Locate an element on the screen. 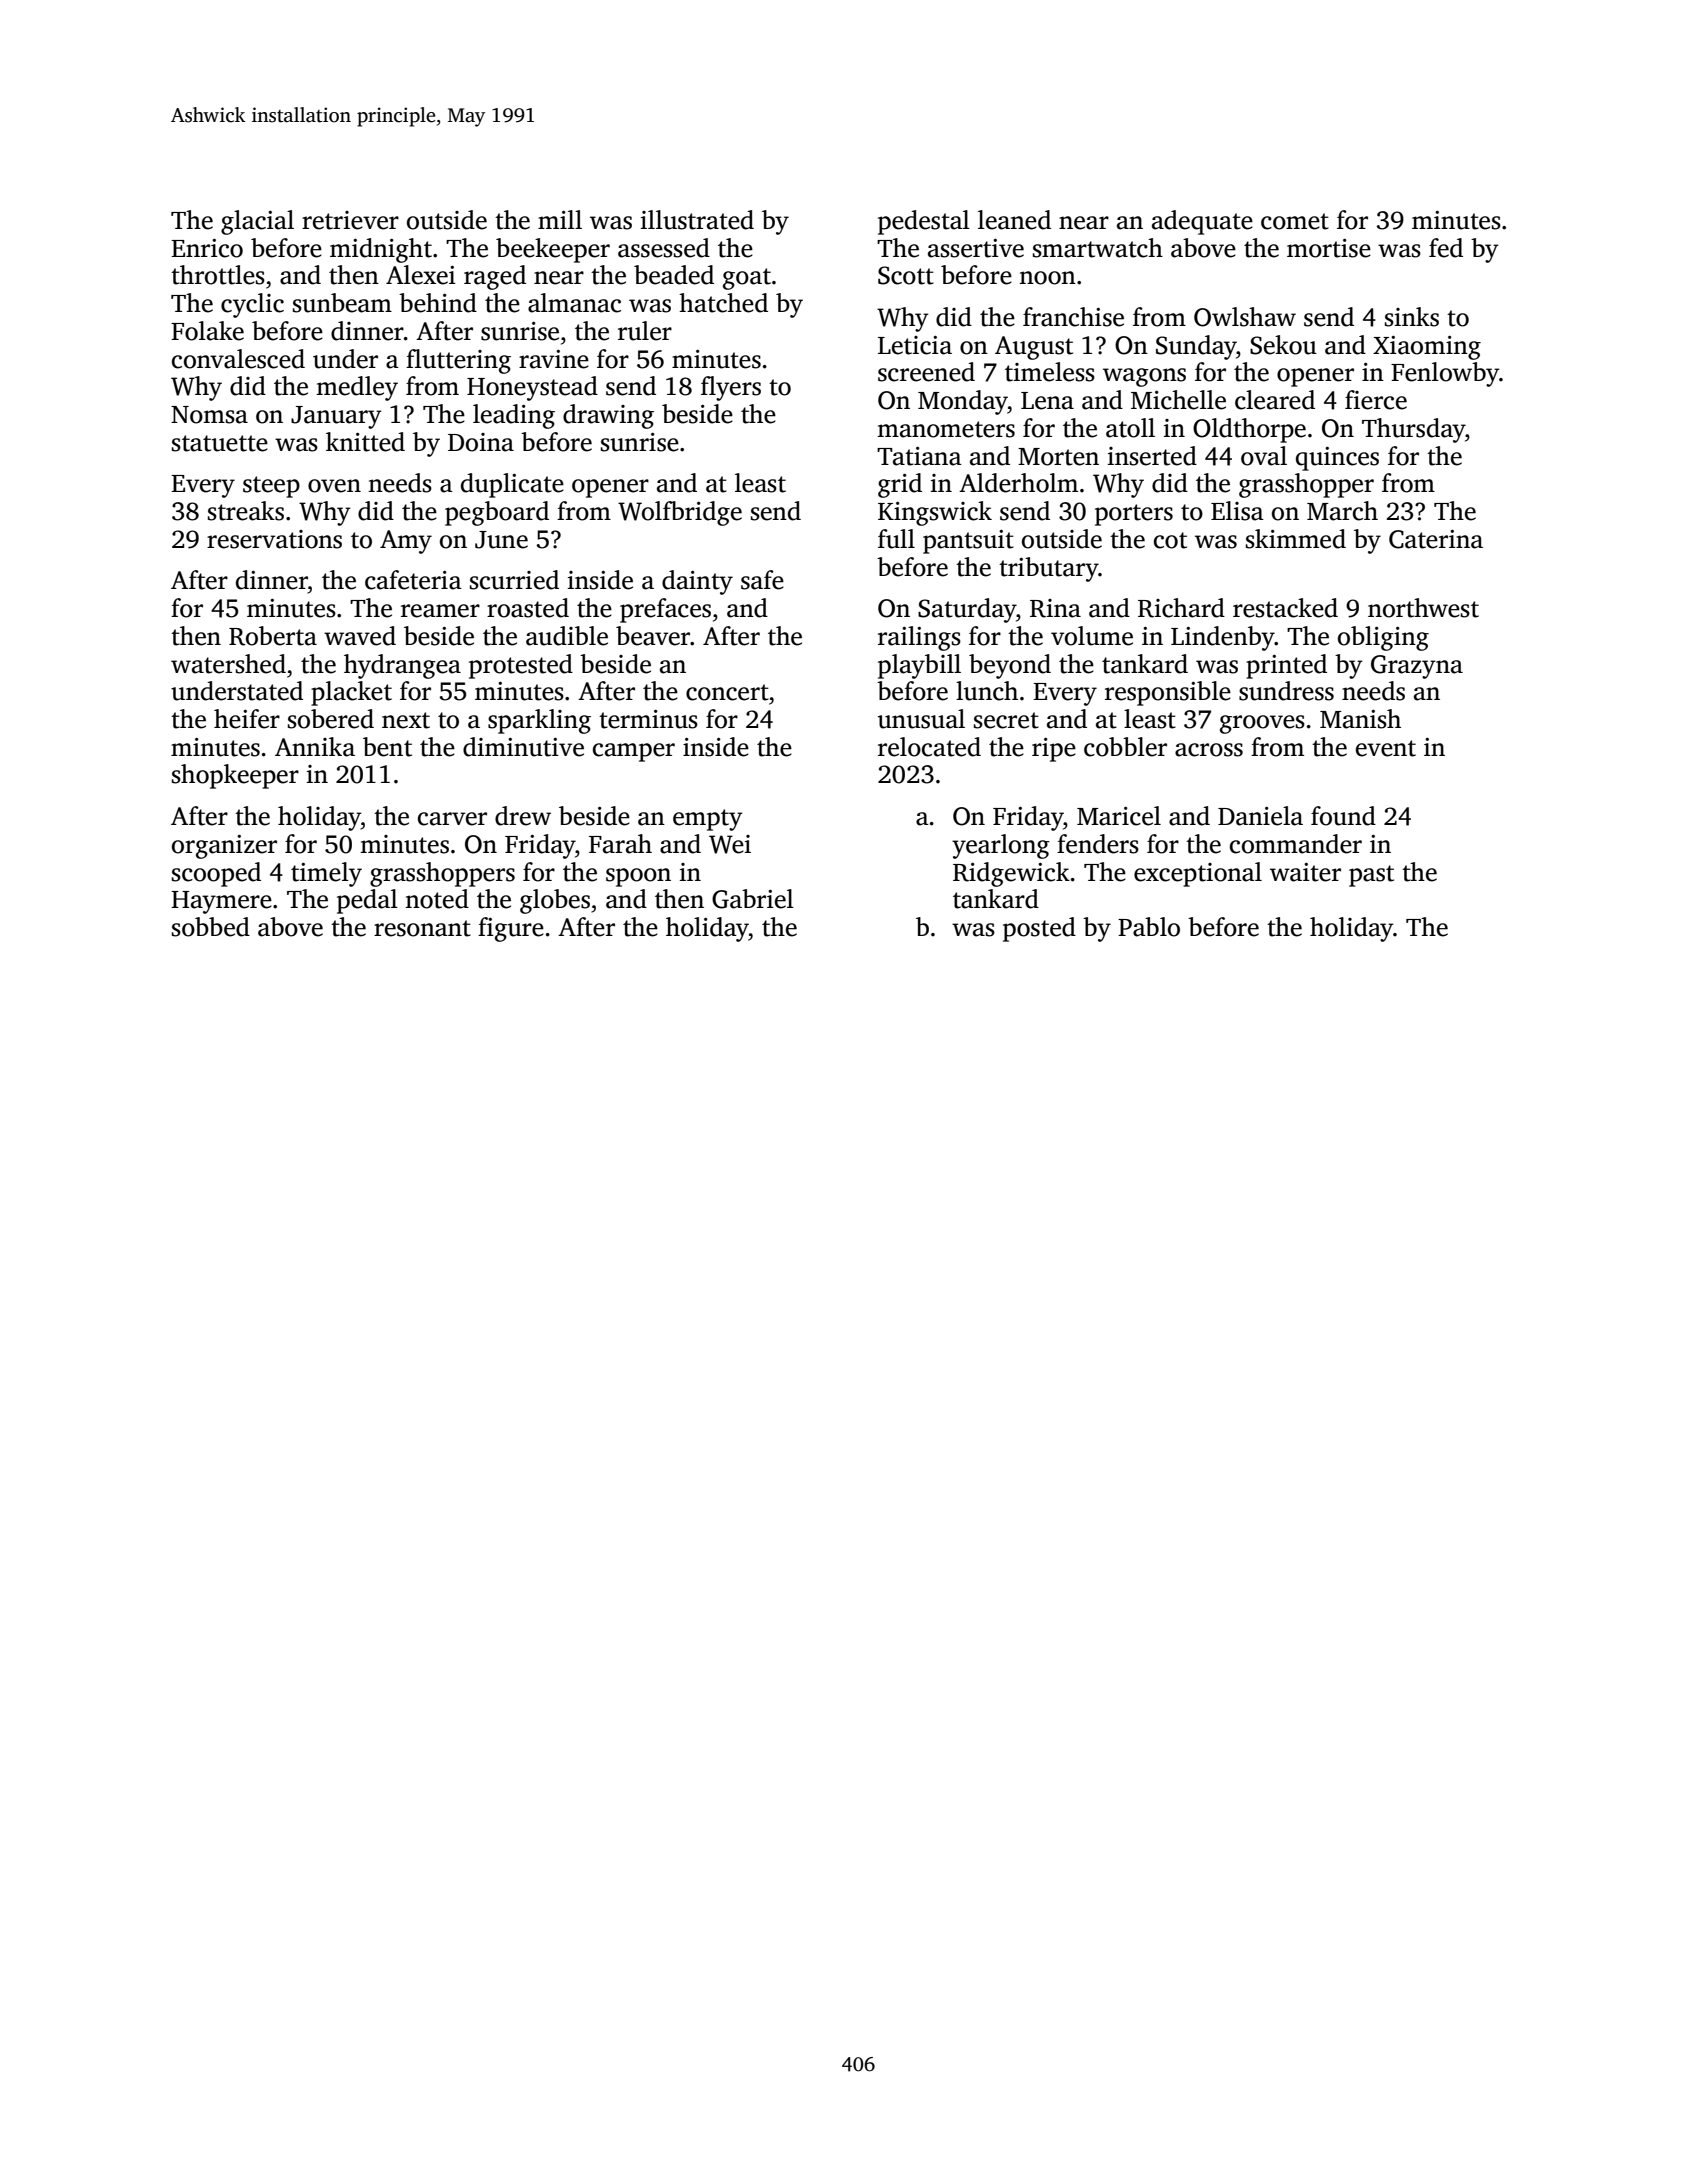  pedestal is located at coordinates (924, 222).
